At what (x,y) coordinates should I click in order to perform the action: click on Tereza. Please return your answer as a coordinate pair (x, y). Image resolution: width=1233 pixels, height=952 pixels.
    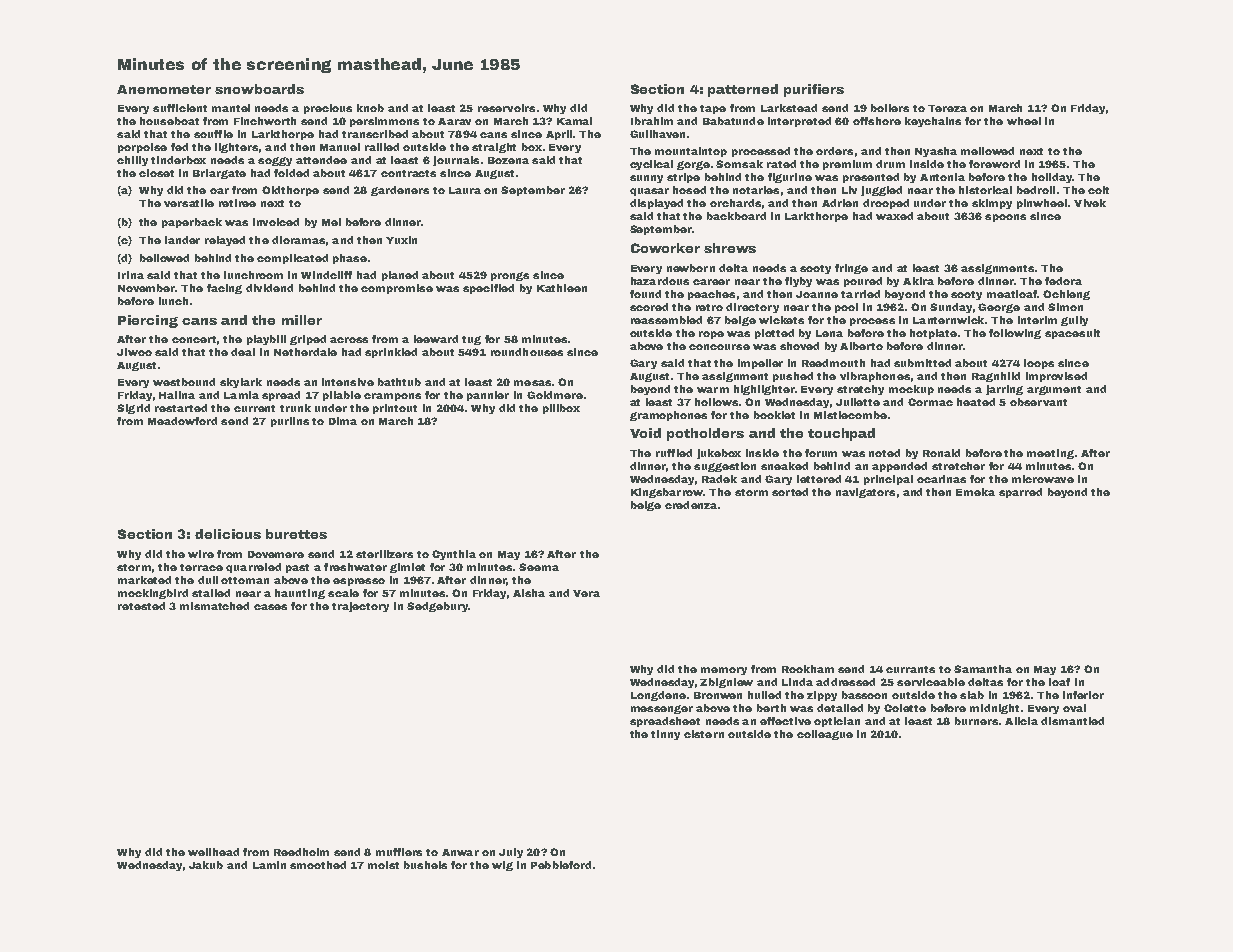
    Looking at the image, I should click on (947, 108).
